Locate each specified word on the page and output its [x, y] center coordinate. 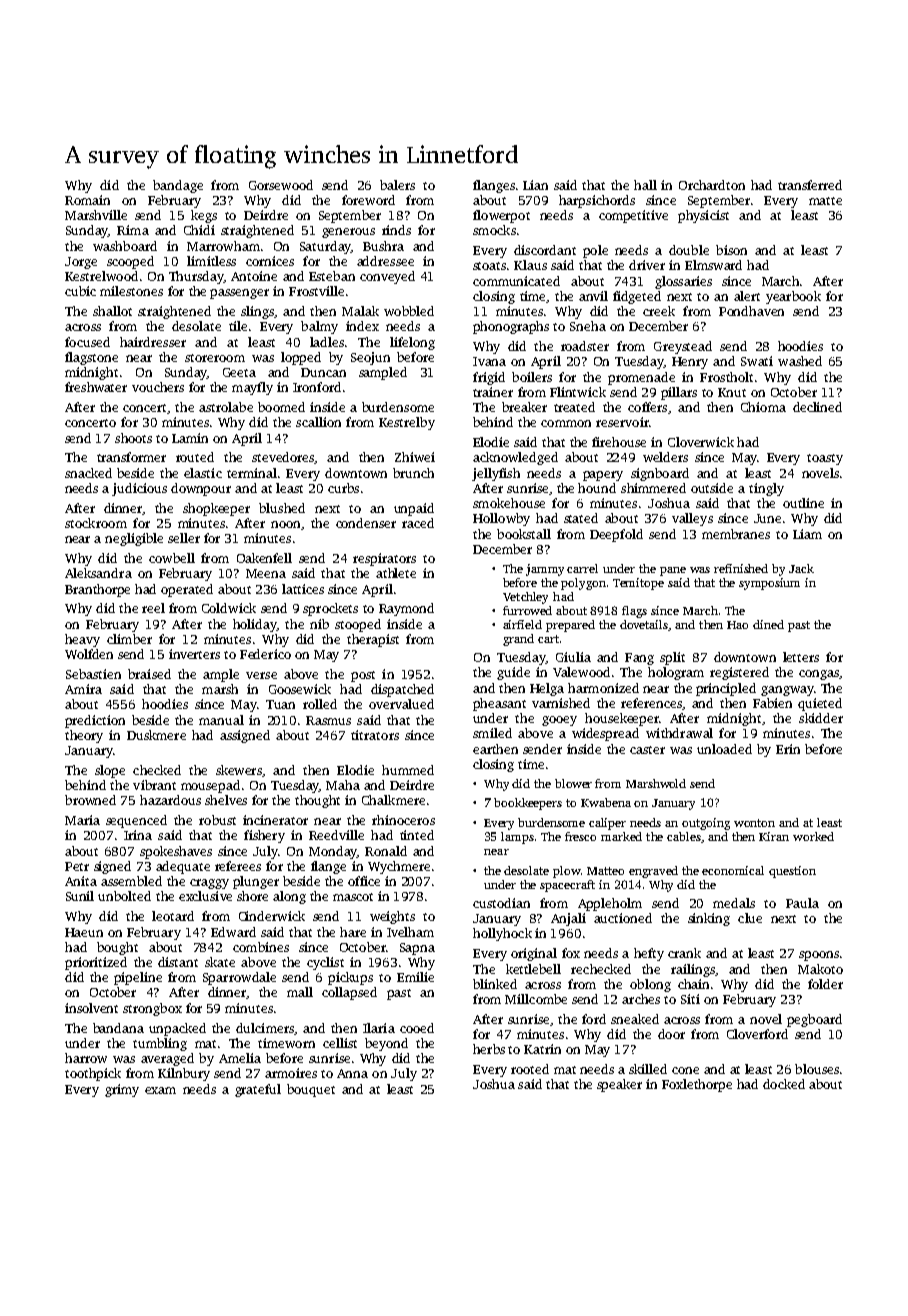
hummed [408, 770]
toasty [825, 459]
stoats [489, 266]
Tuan [280, 704]
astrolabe [226, 407]
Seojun [370, 358]
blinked [495, 984]
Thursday [196, 277]
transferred [810, 185]
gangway [787, 691]
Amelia [240, 1058]
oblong [650, 985]
